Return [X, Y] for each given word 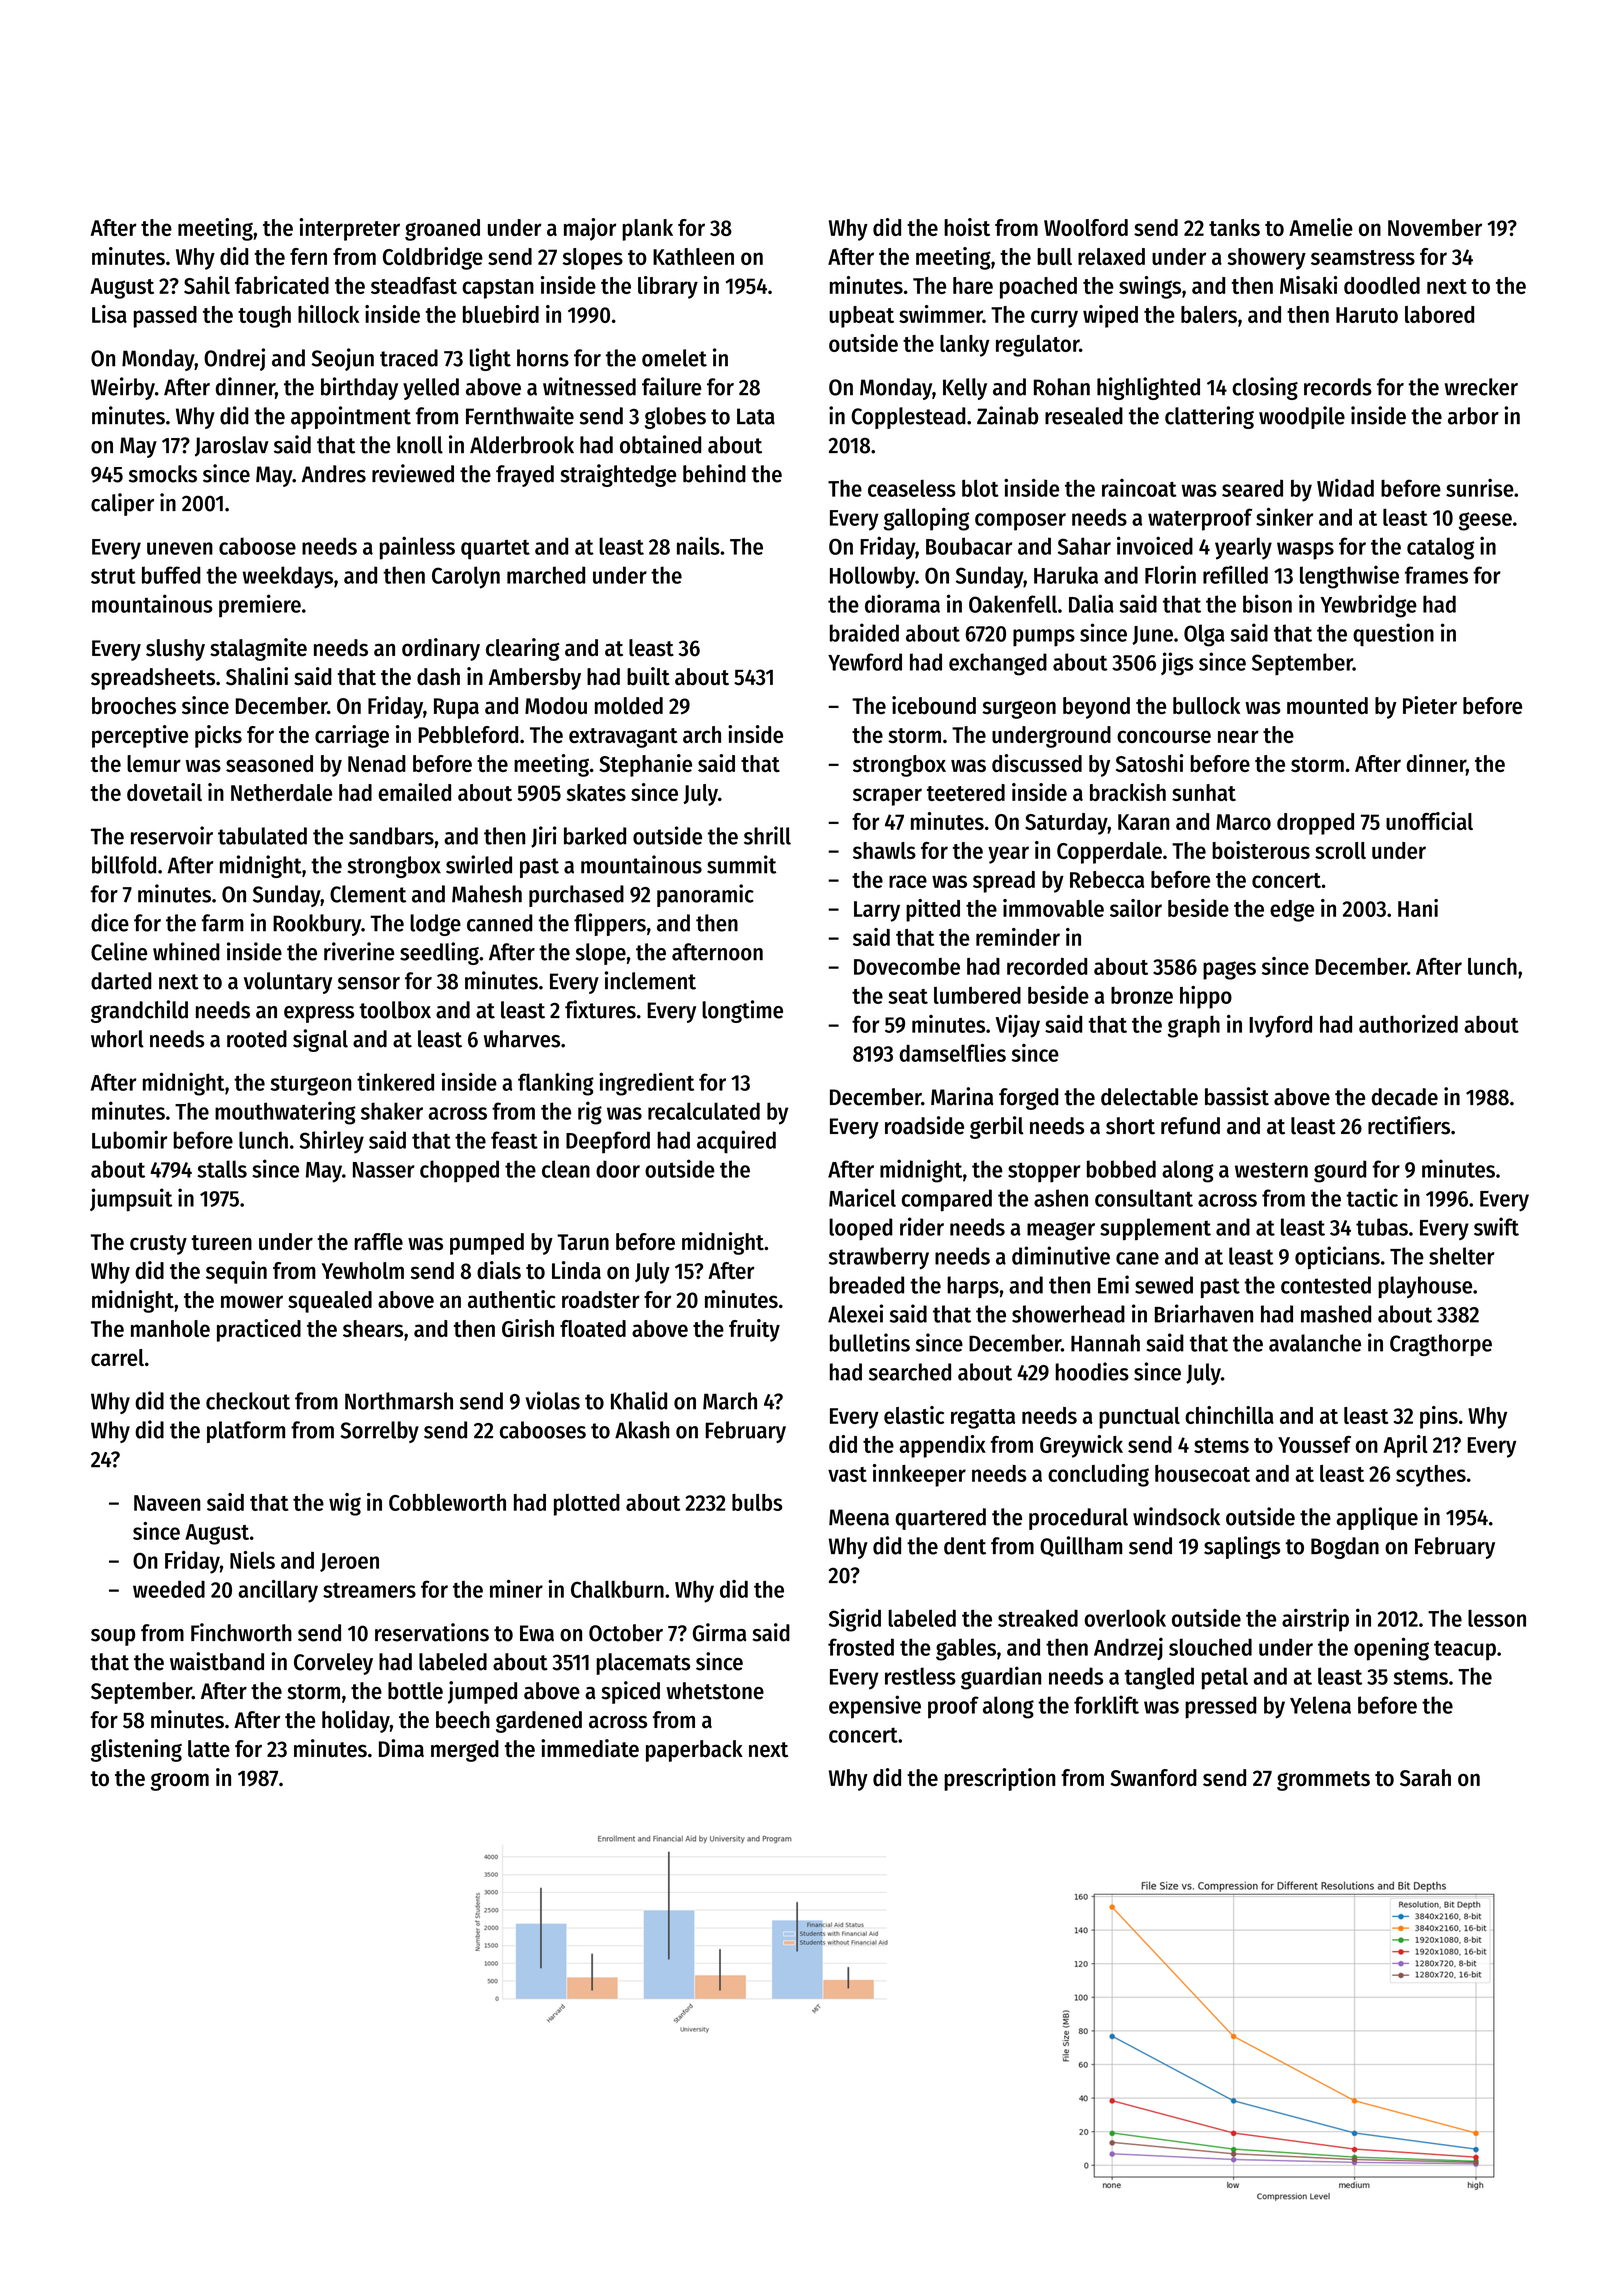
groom [180, 1781]
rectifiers [1409, 1125]
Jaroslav [231, 446]
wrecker [1481, 387]
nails [698, 545]
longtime [742, 1011]
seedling [439, 953]
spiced [630, 1692]
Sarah [1425, 1778]
